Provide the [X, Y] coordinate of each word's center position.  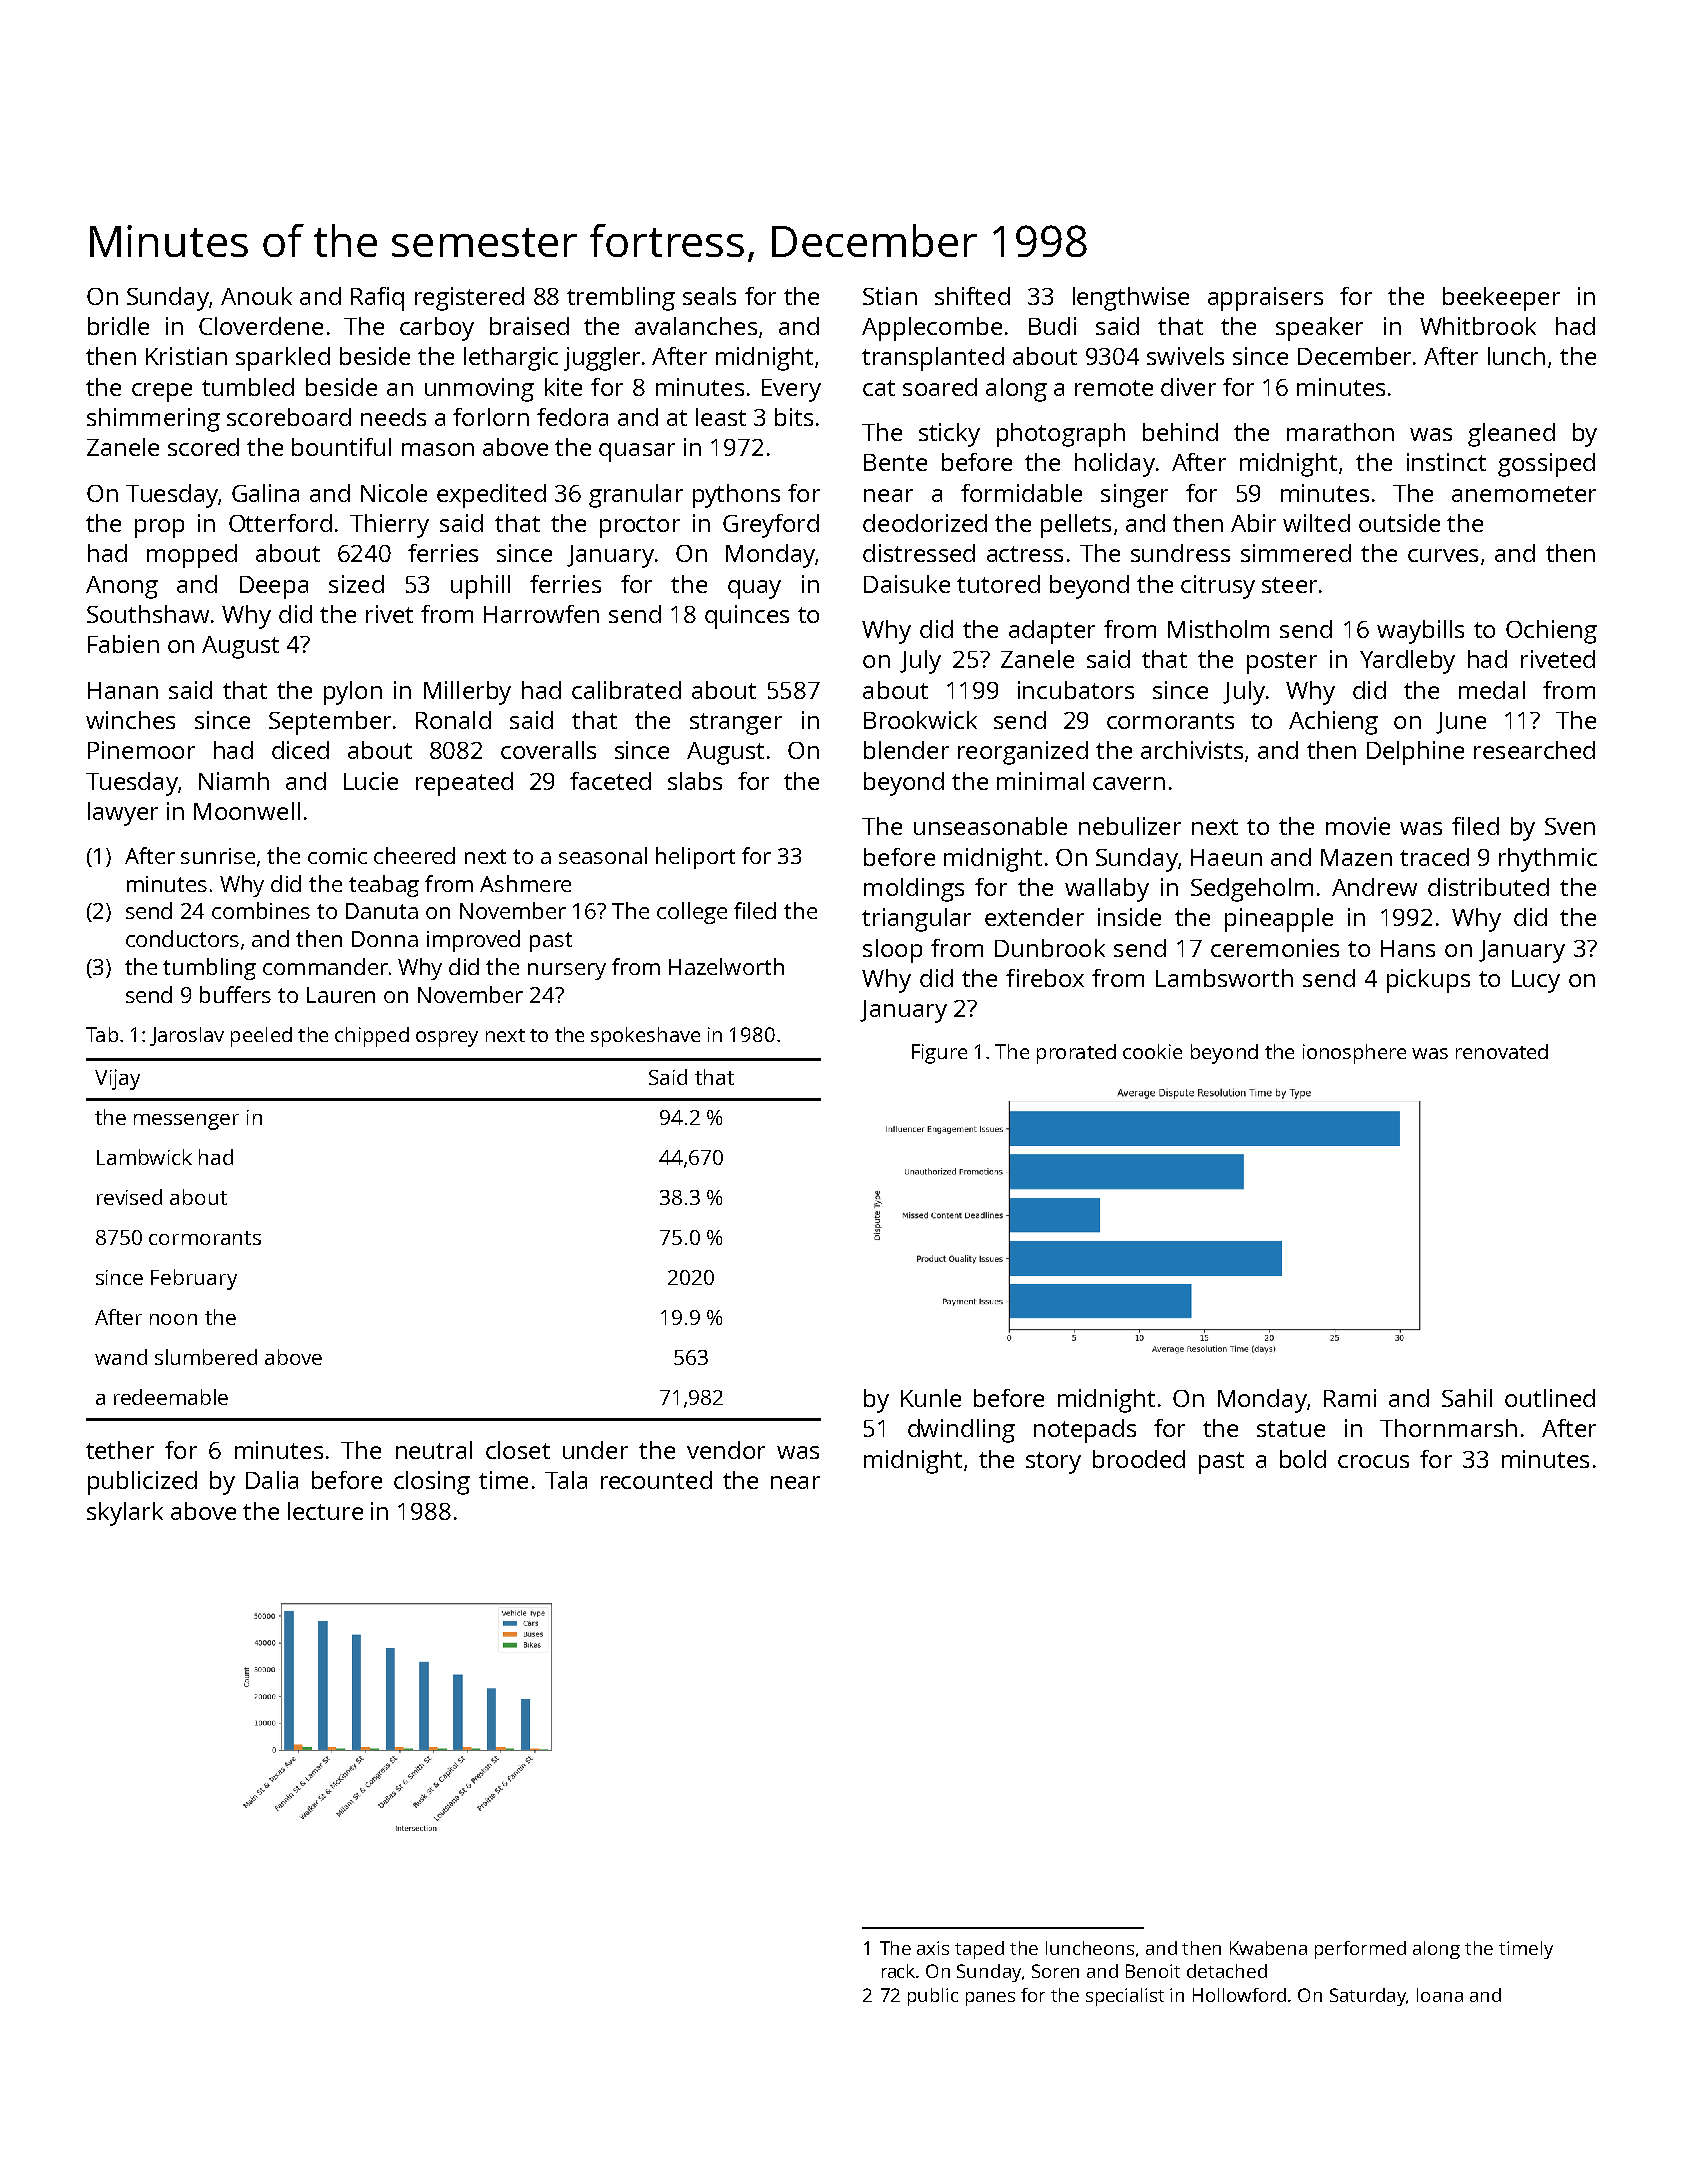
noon [173, 1319]
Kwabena [1268, 1948]
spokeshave [645, 1037]
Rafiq [377, 299]
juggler [602, 359]
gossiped [1546, 465]
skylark [125, 1514]
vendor [726, 1450]
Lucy [1536, 981]
